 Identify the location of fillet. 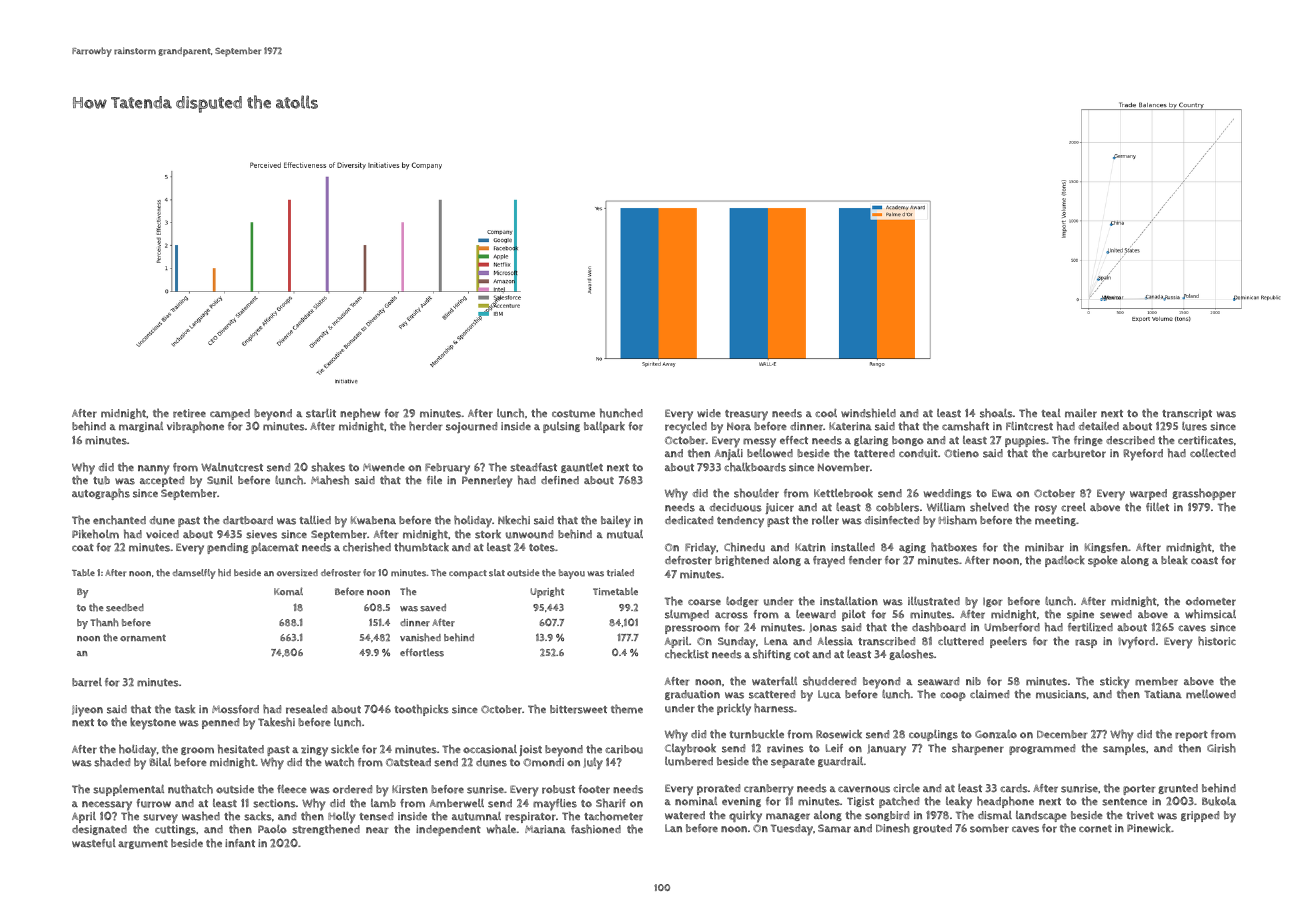
(1157, 506).
